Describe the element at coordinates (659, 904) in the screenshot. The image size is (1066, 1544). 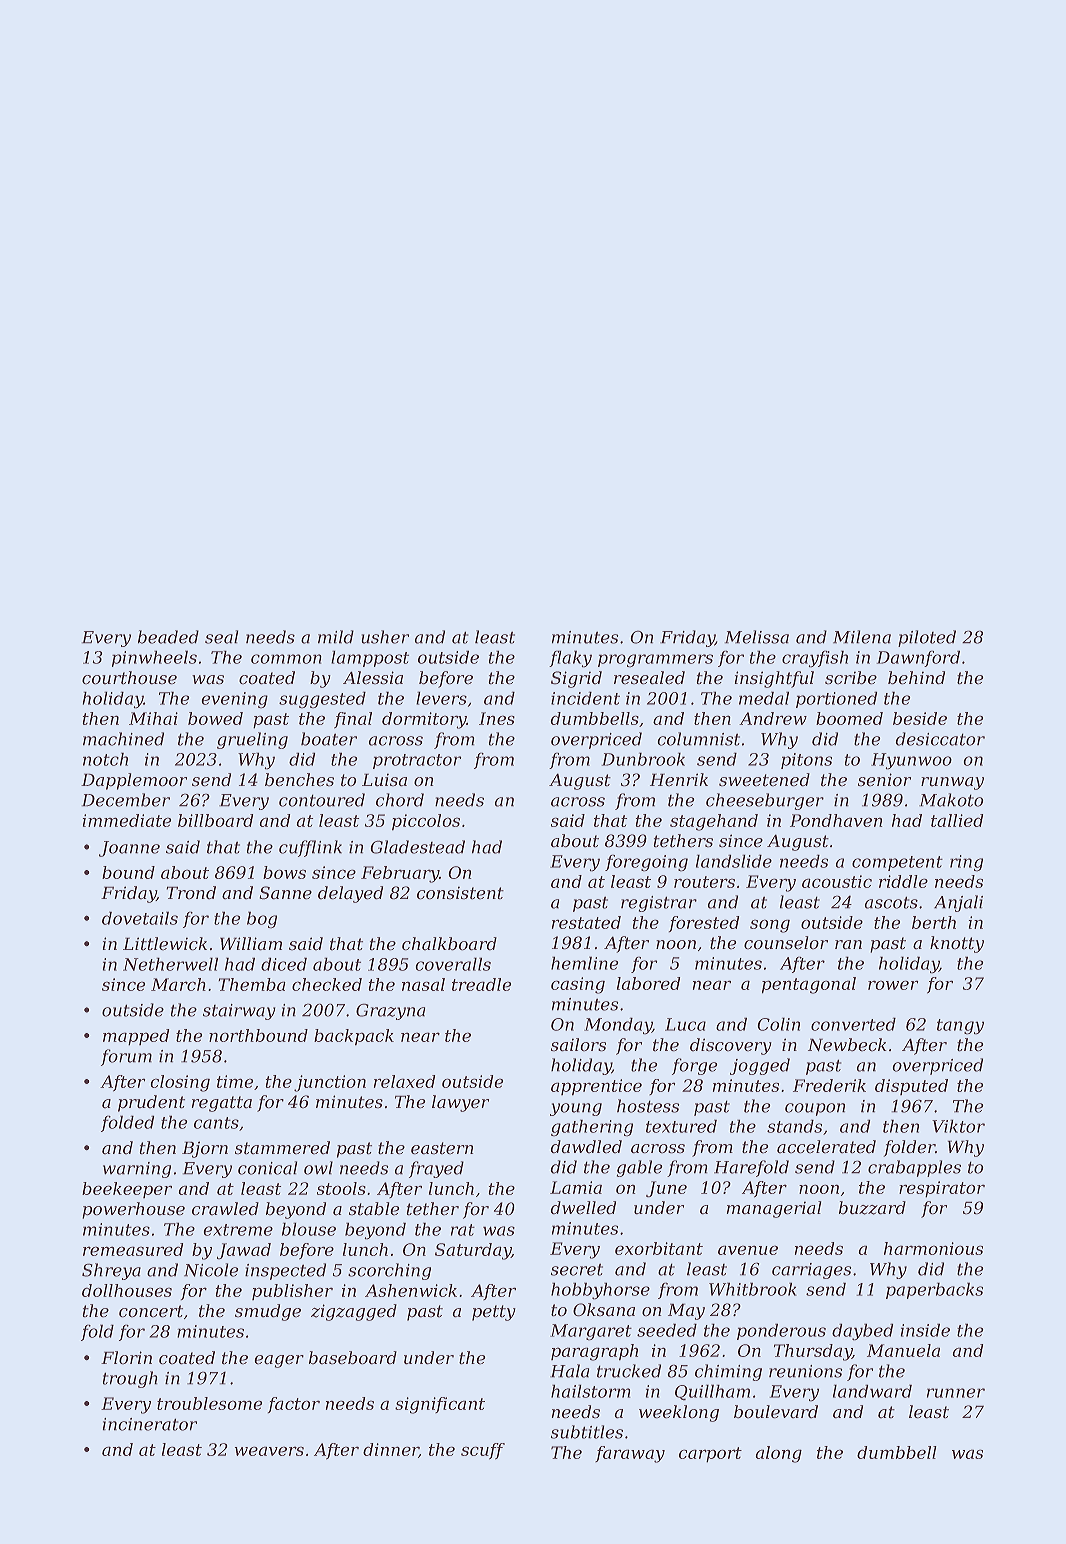
I see `registrar` at that location.
